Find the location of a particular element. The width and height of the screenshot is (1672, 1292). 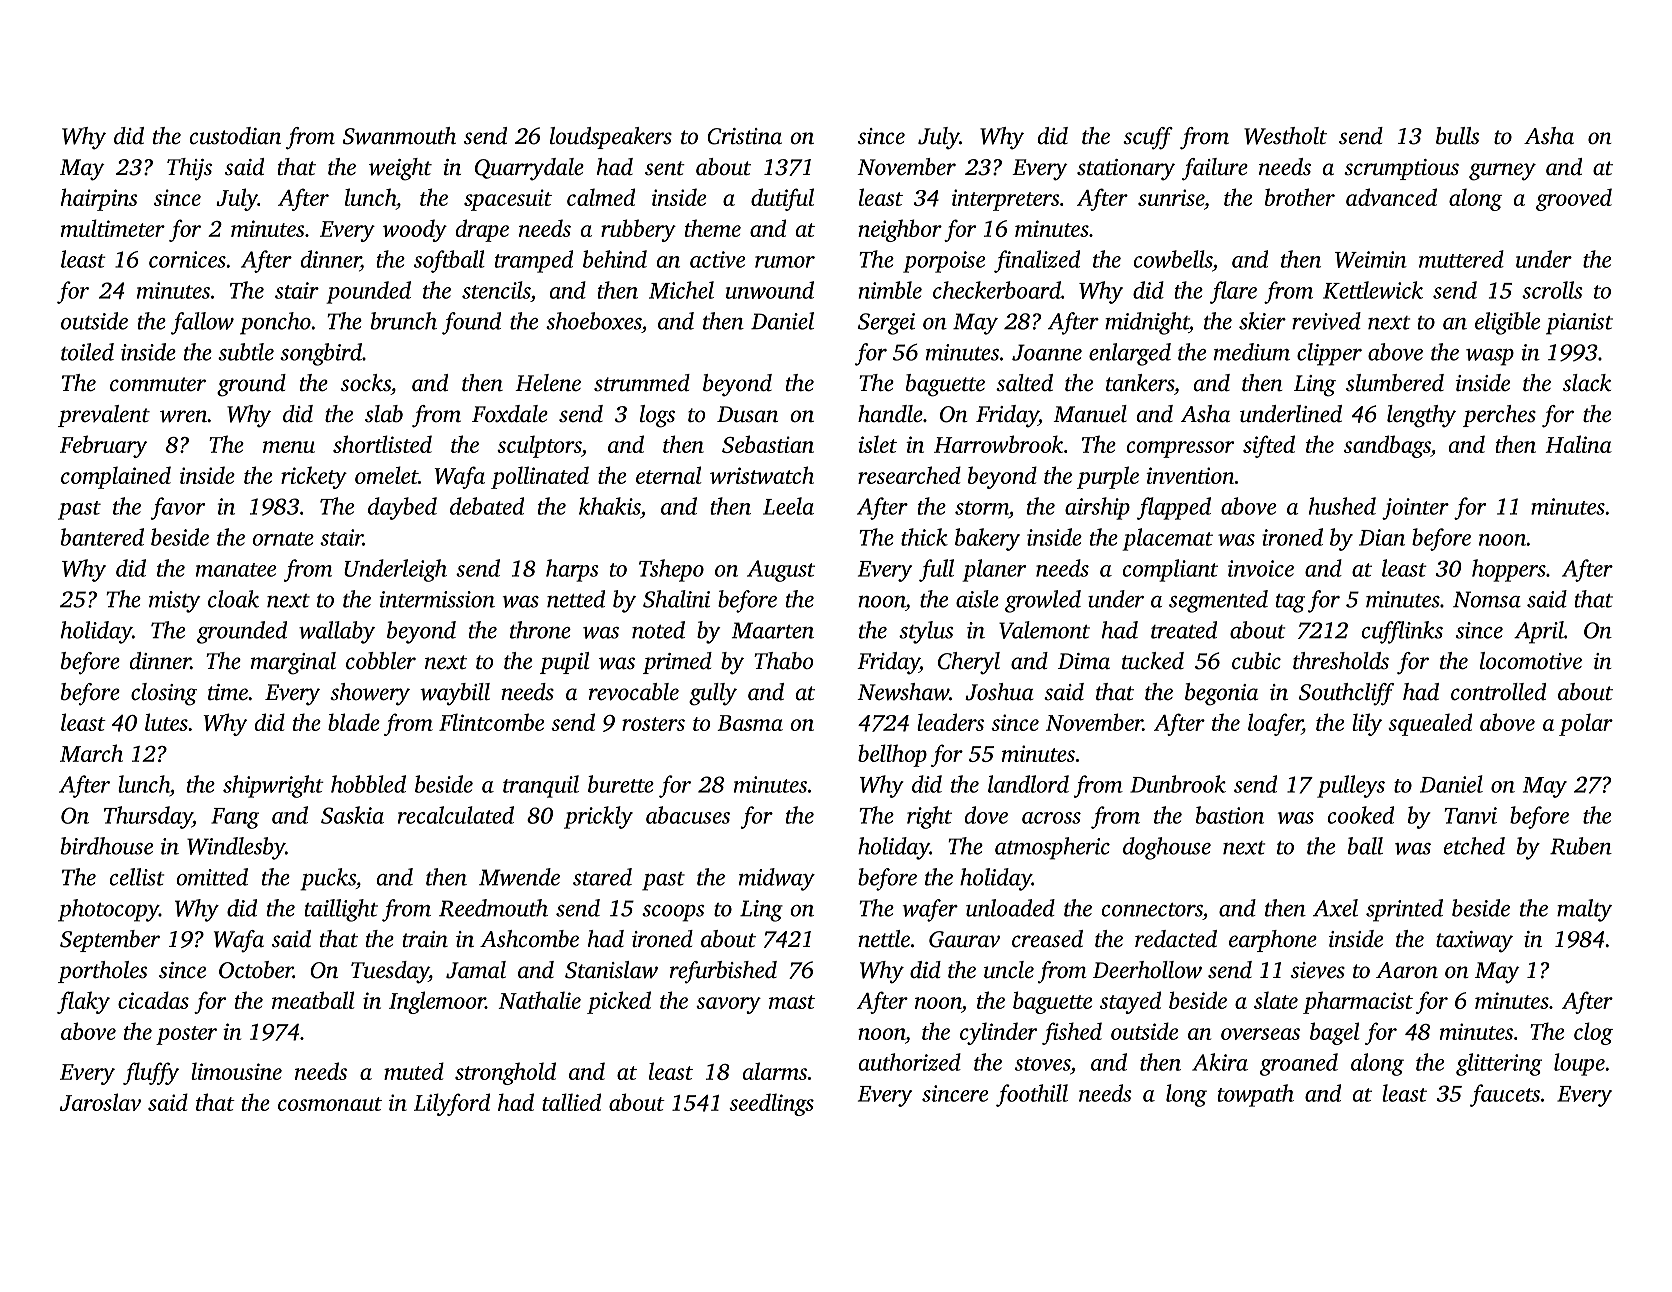

Kettlewick is located at coordinates (1373, 290).
